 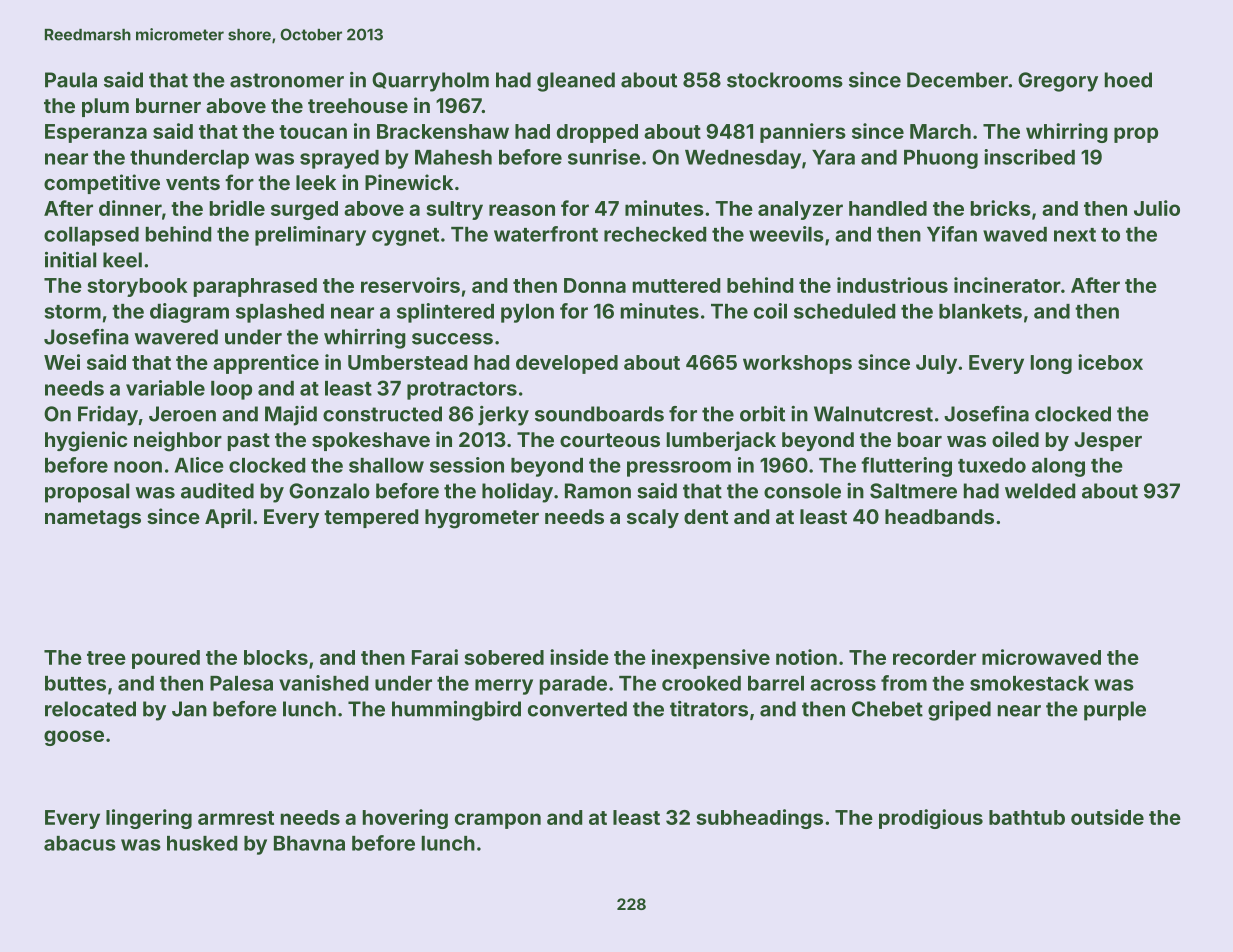 What do you see at coordinates (1107, 817) in the document?
I see `outside` at bounding box center [1107, 817].
